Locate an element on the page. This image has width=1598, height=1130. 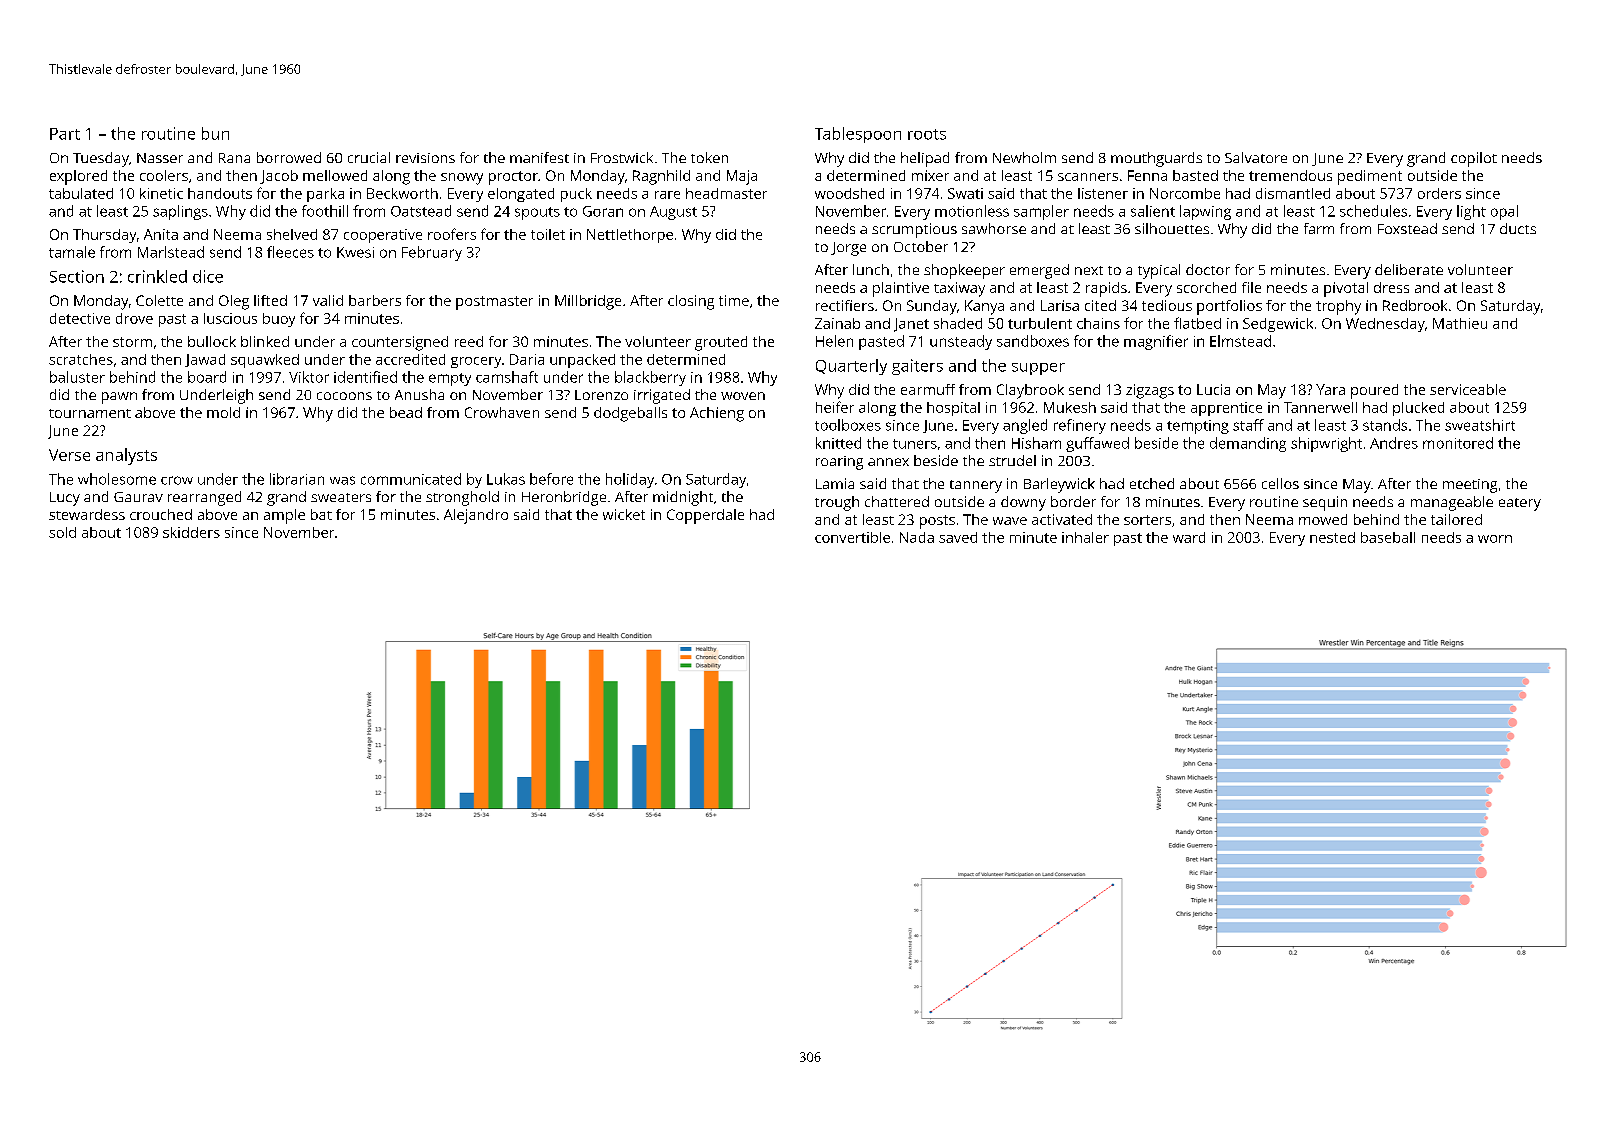
sweatshirt is located at coordinates (1480, 425).
